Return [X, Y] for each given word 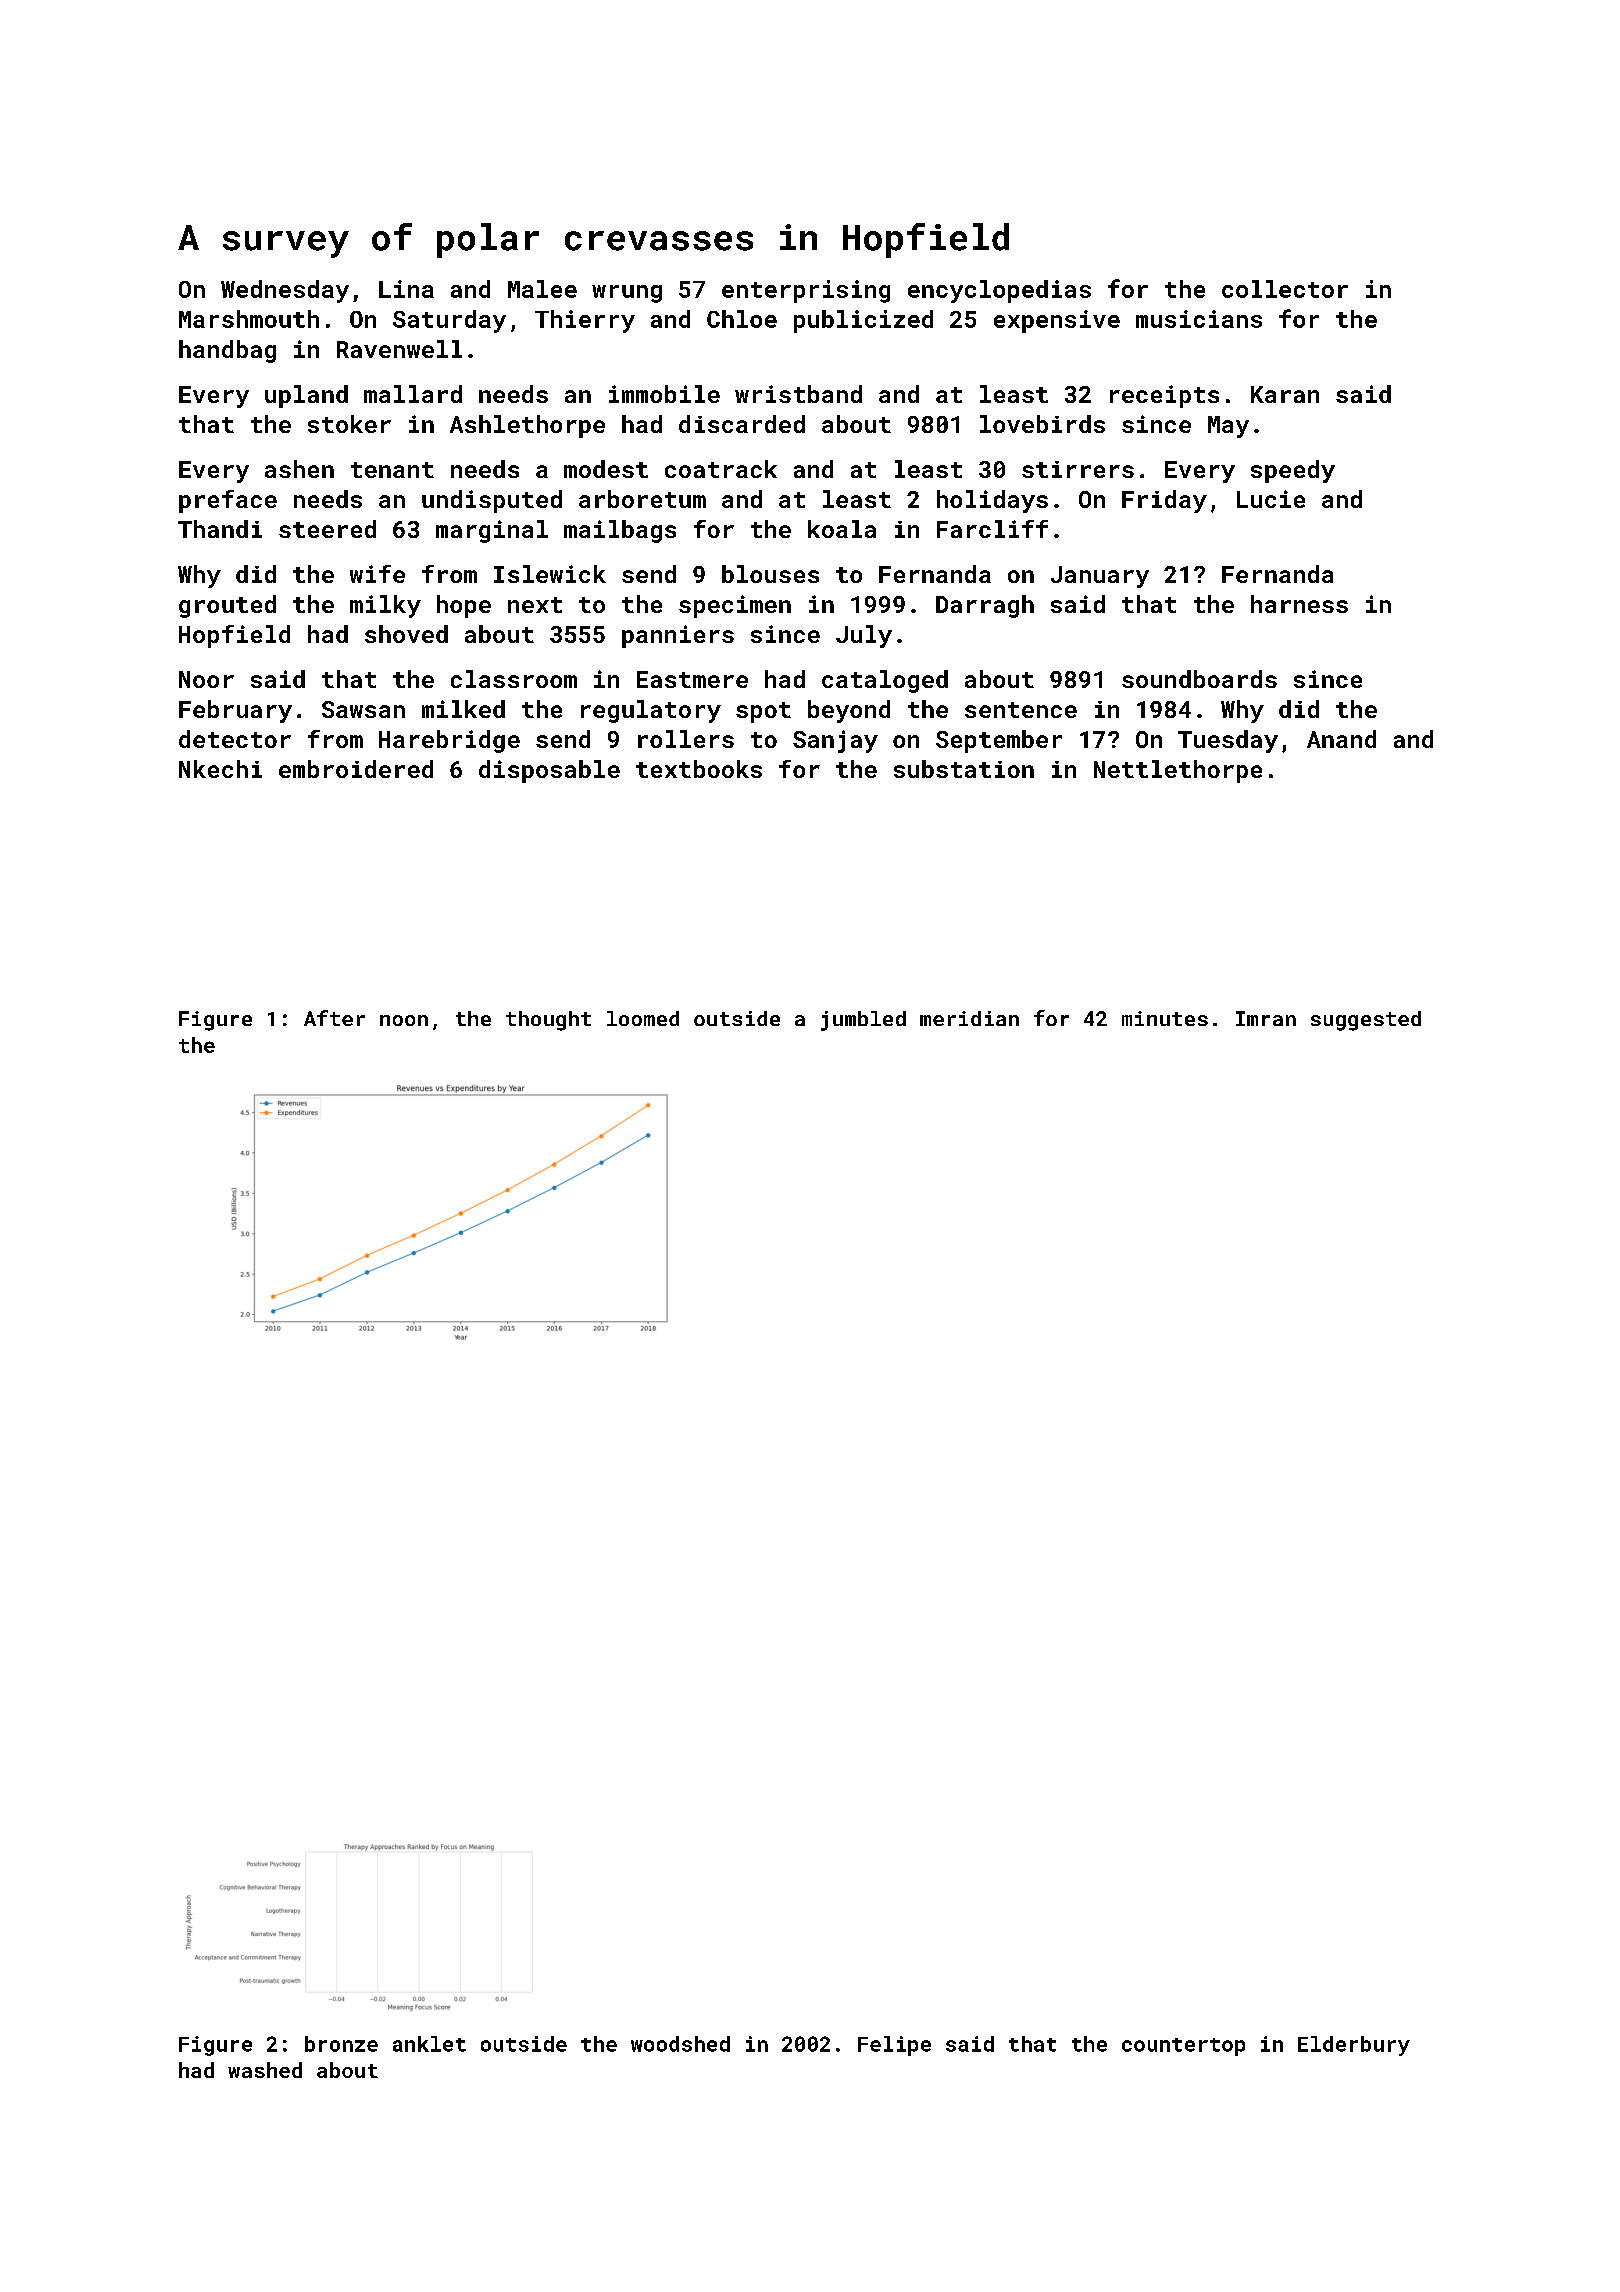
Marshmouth [249, 319]
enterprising [806, 291]
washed [265, 2070]
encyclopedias [999, 291]
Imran [1266, 1018]
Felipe [894, 2046]
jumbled [863, 1021]
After [334, 1018]
